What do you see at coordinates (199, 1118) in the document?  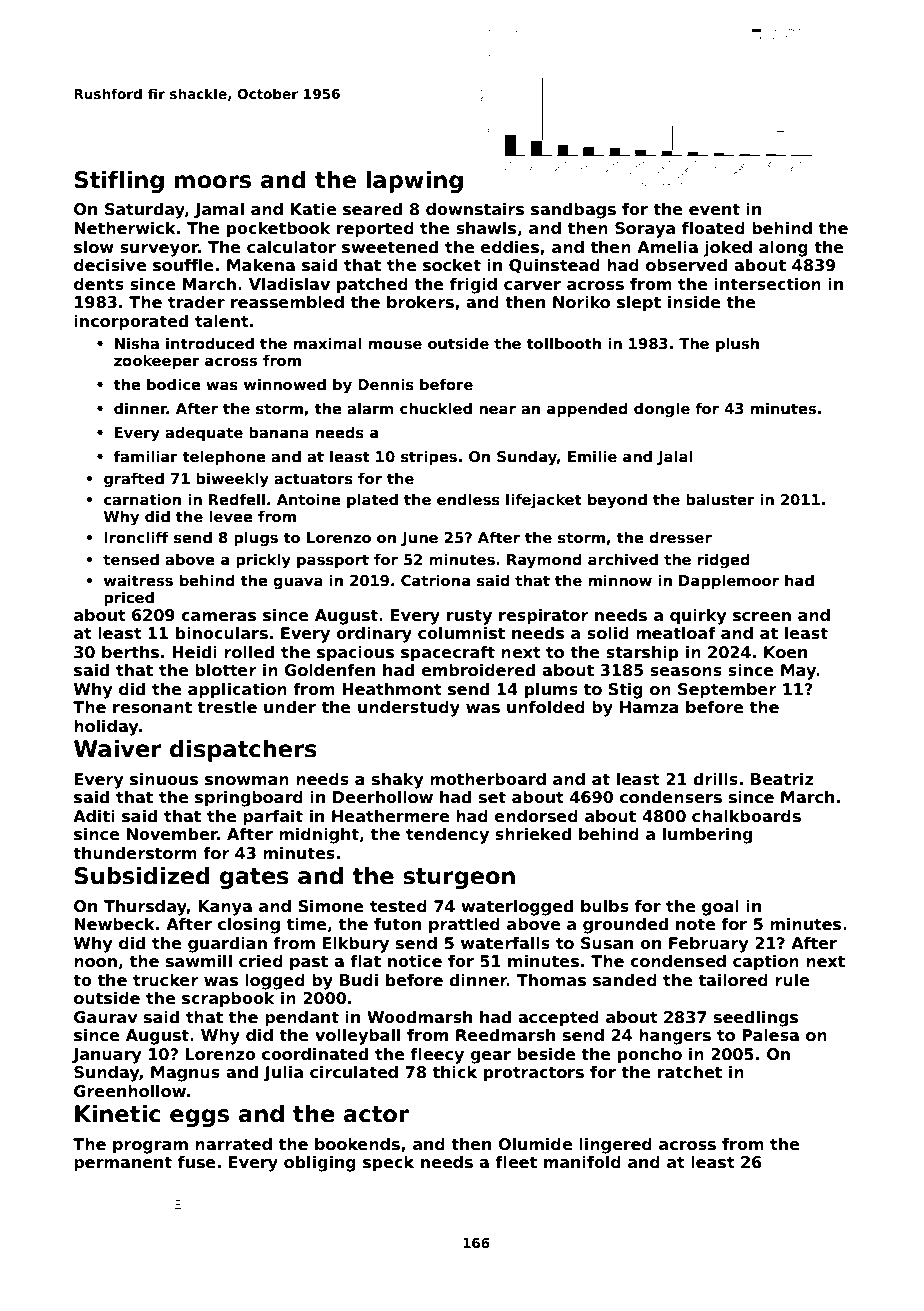 I see `eggs` at bounding box center [199, 1118].
